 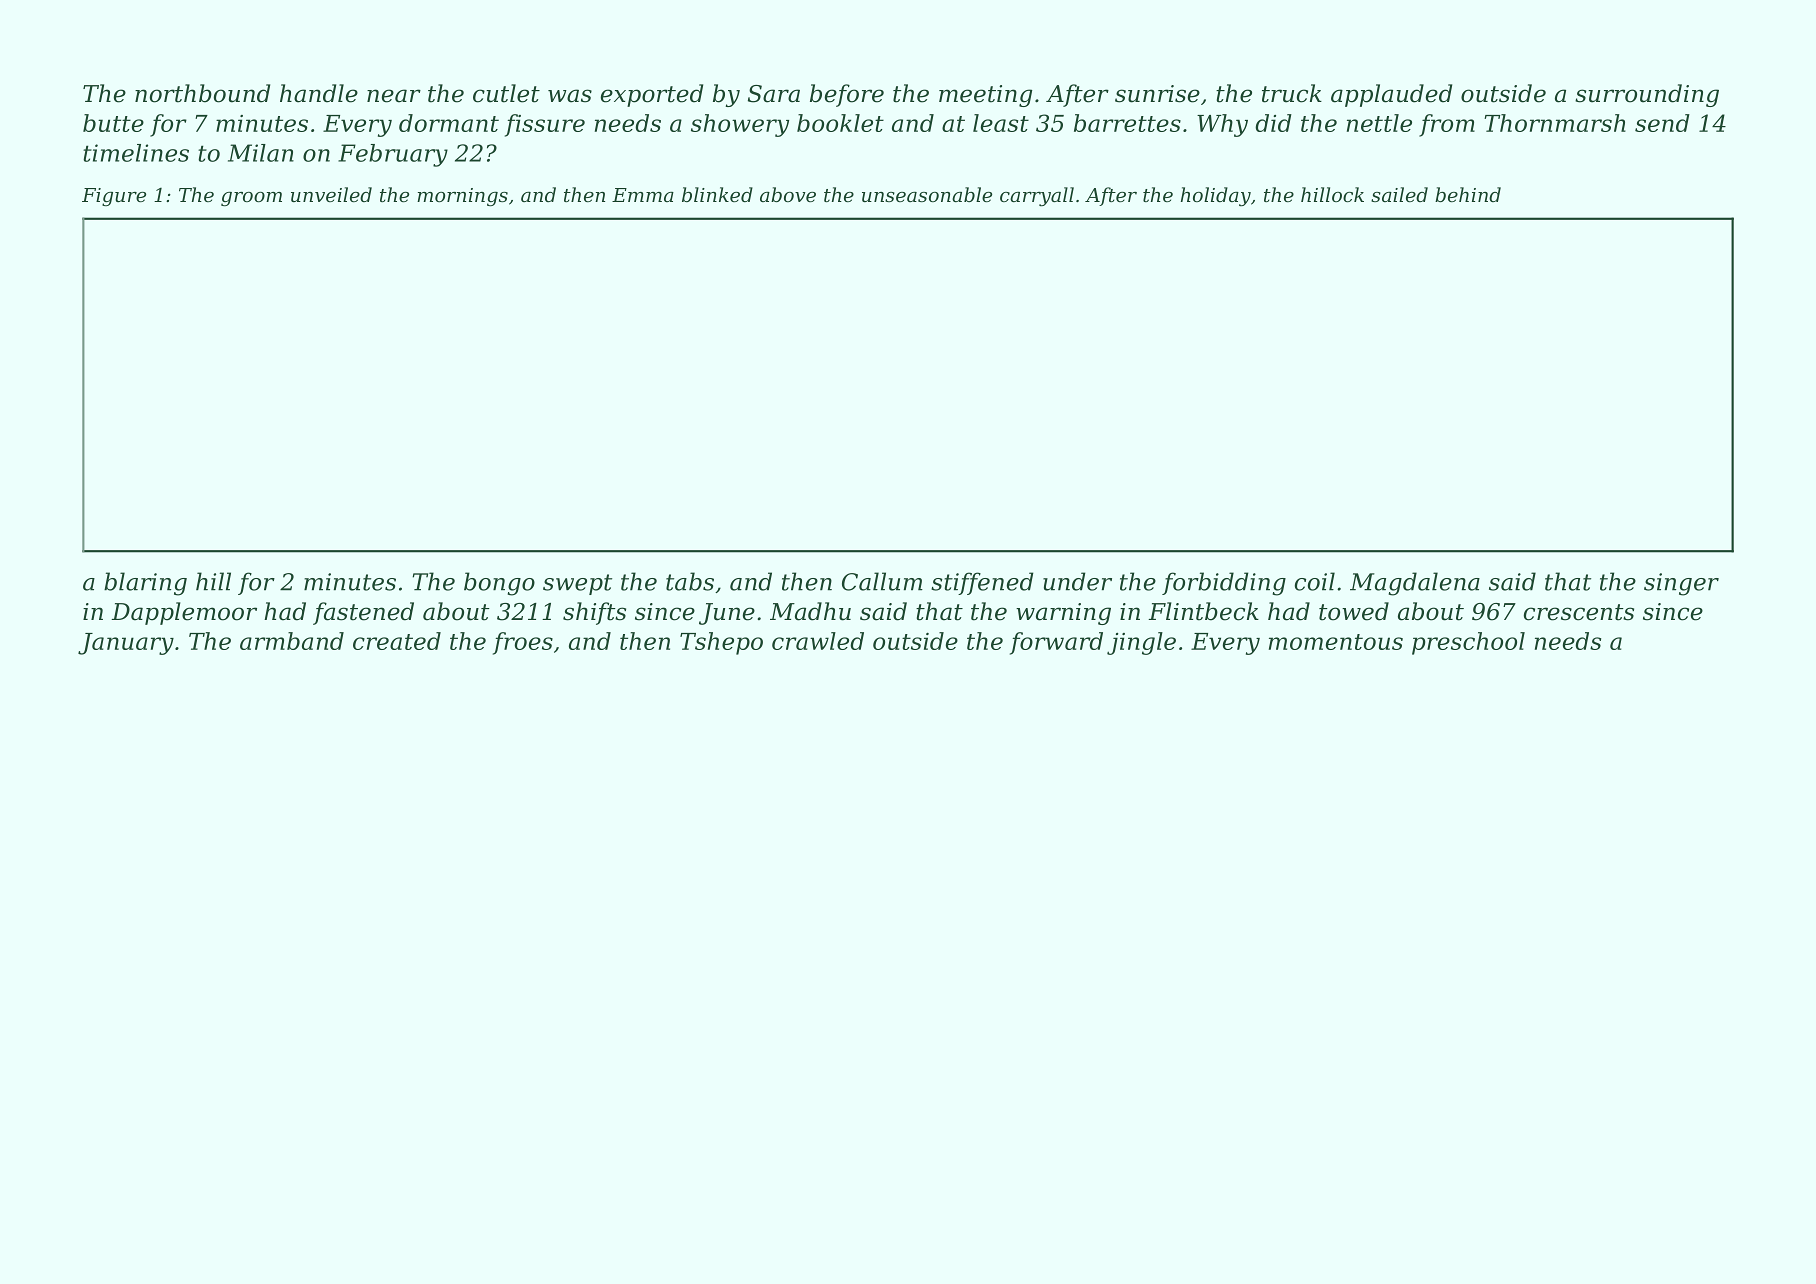 I want to click on sailed, so click(x=1399, y=194).
